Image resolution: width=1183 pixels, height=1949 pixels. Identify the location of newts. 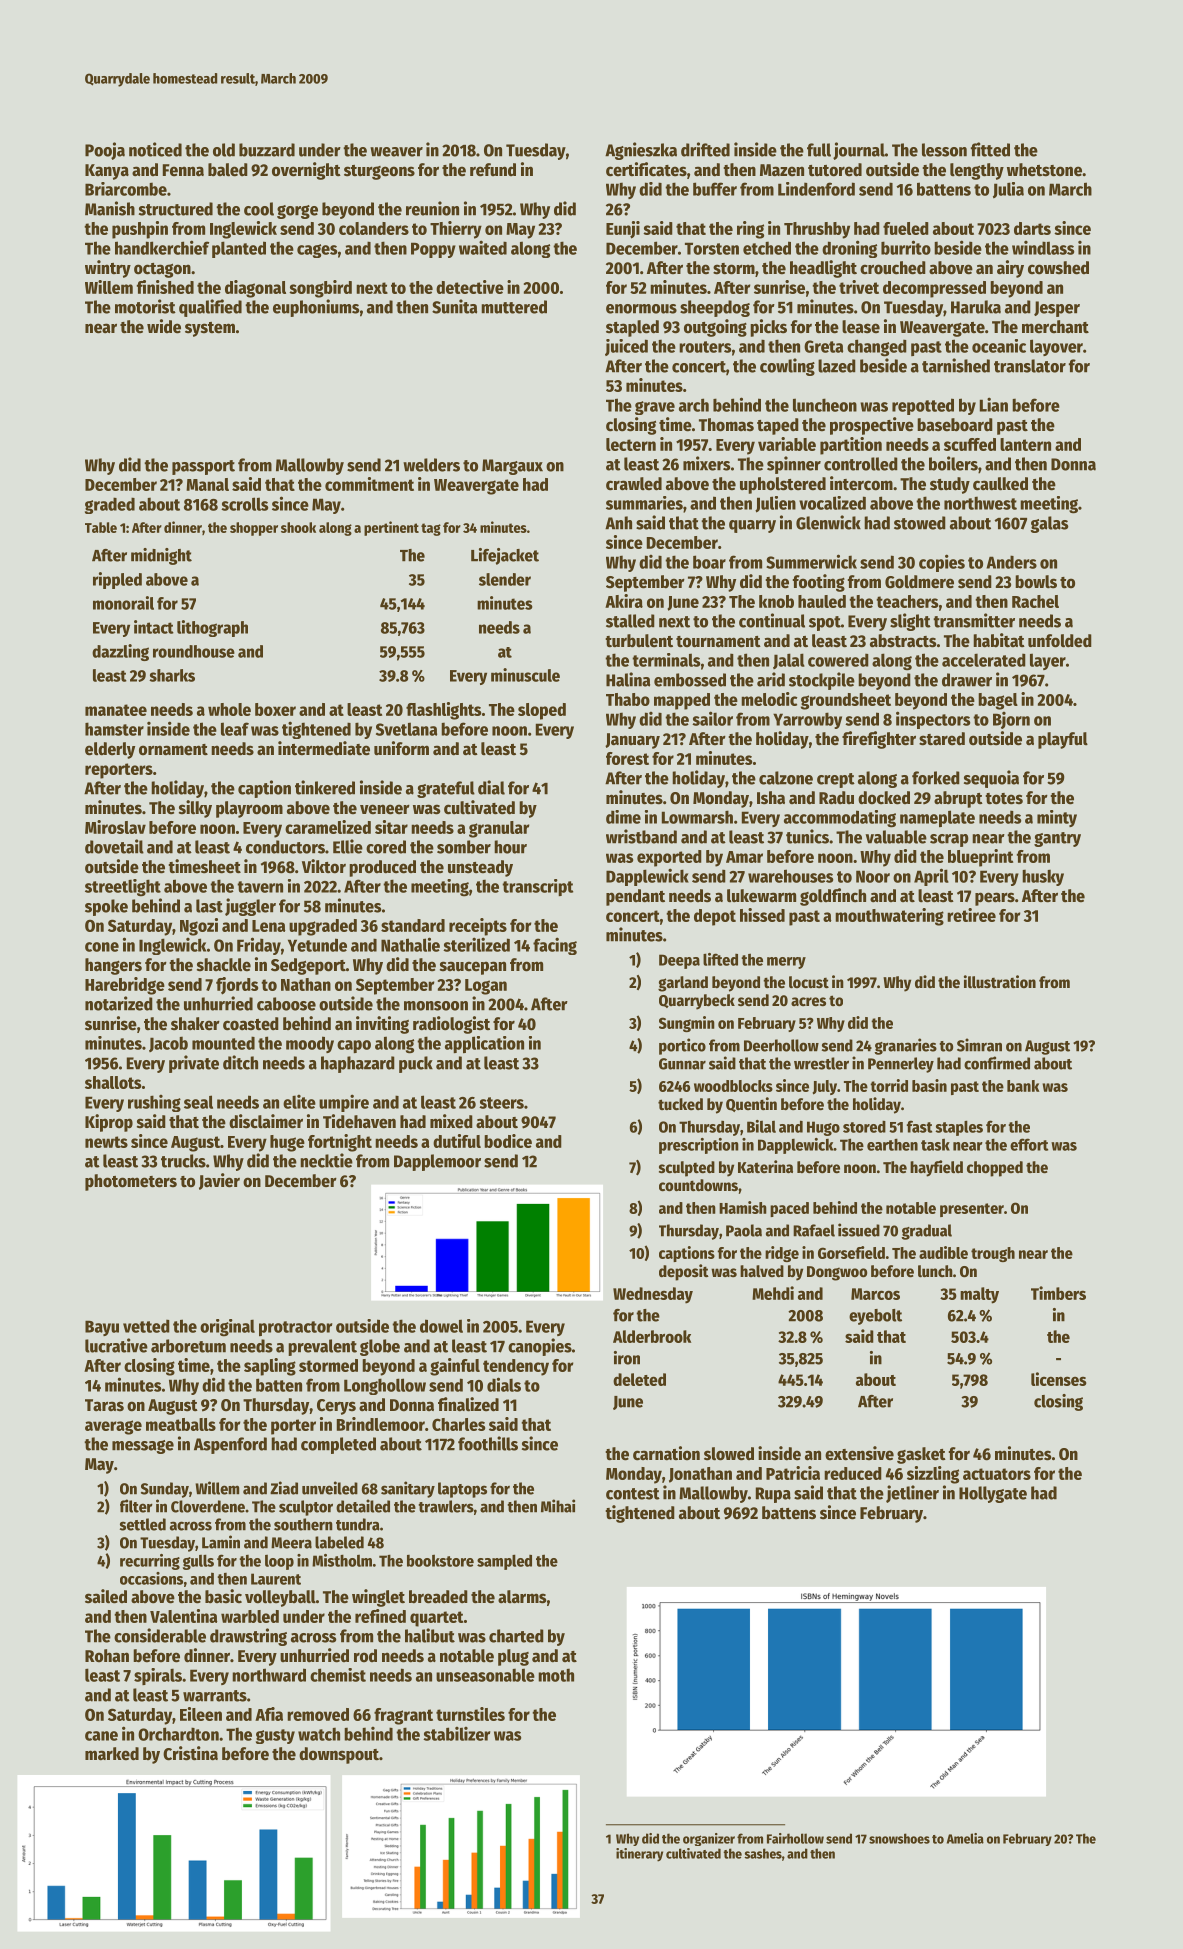
(106, 1142).
